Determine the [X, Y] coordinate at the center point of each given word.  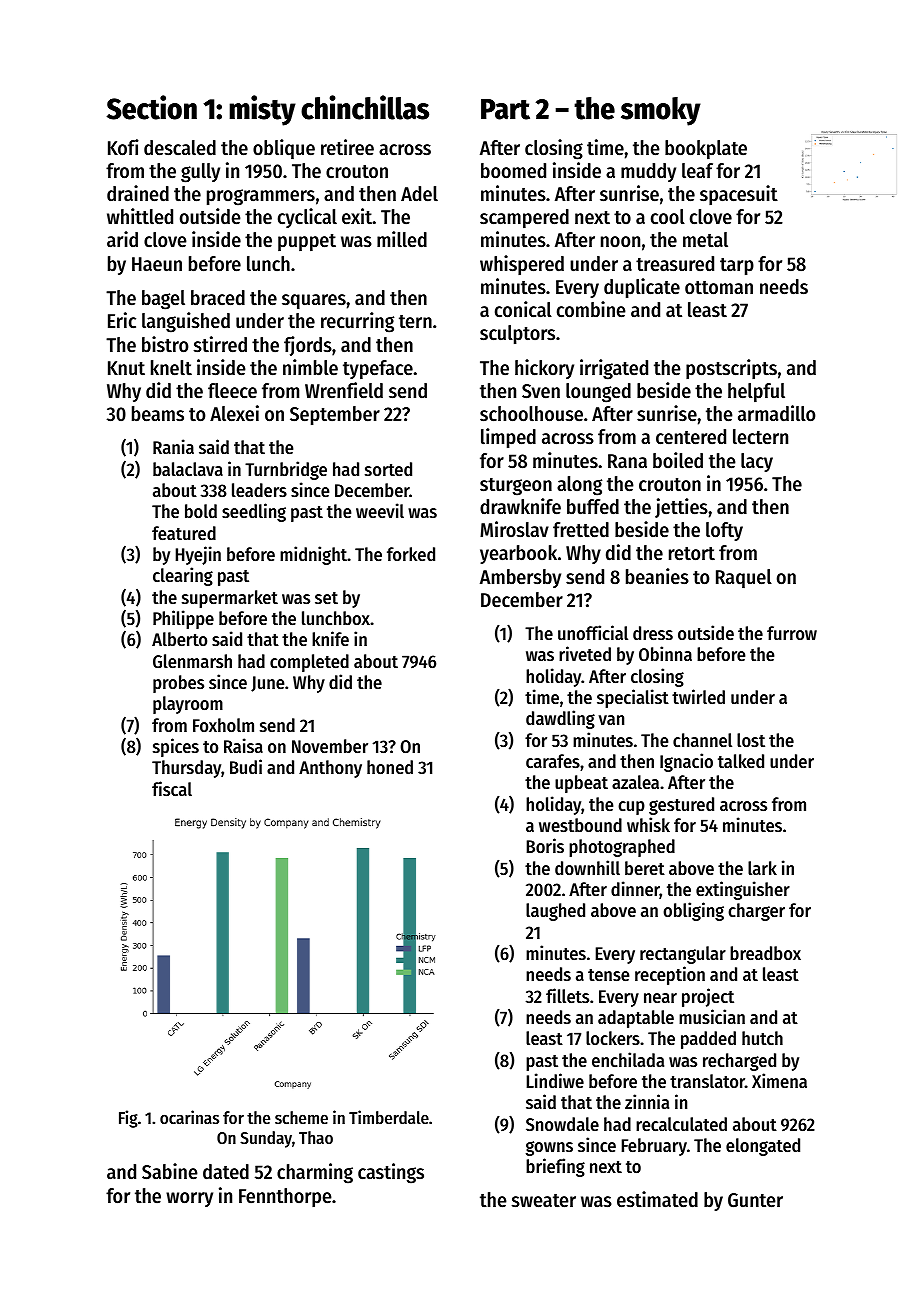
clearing [183, 576]
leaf [697, 171]
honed [390, 767]
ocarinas [189, 1117]
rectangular [683, 955]
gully [200, 173]
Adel [419, 194]
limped [508, 438]
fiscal [172, 788]
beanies [657, 576]
